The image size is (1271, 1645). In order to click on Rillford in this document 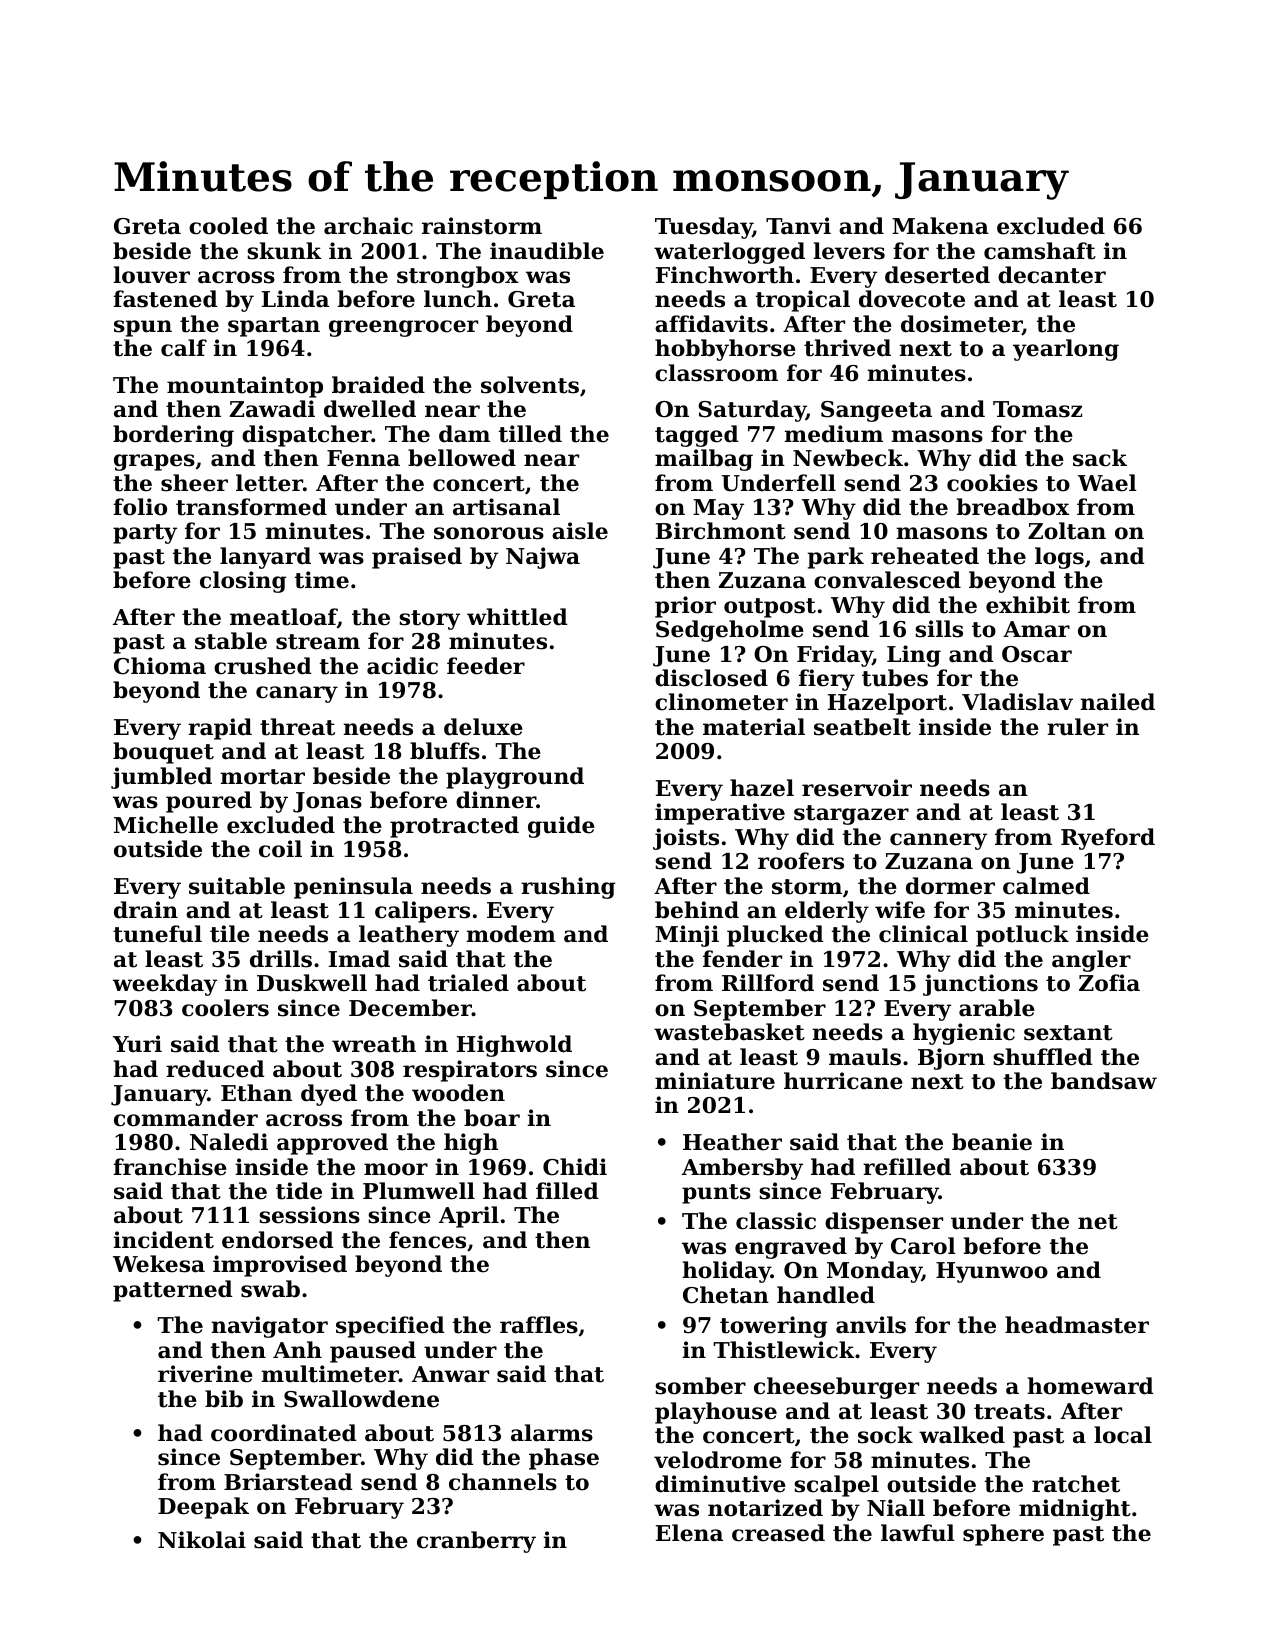, I will do `click(768, 983)`.
